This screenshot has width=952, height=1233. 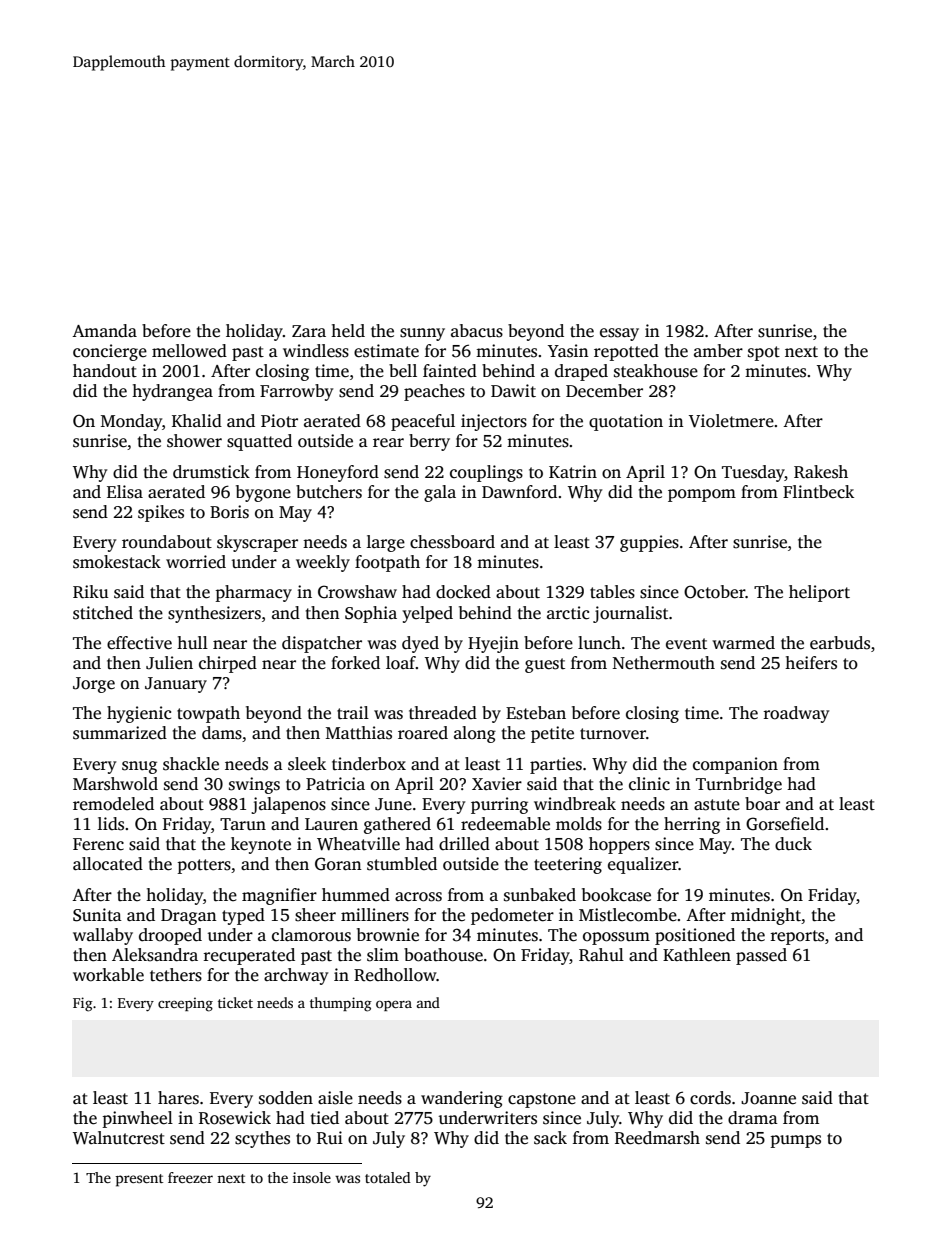 I want to click on Rakesh, so click(x=821, y=472).
